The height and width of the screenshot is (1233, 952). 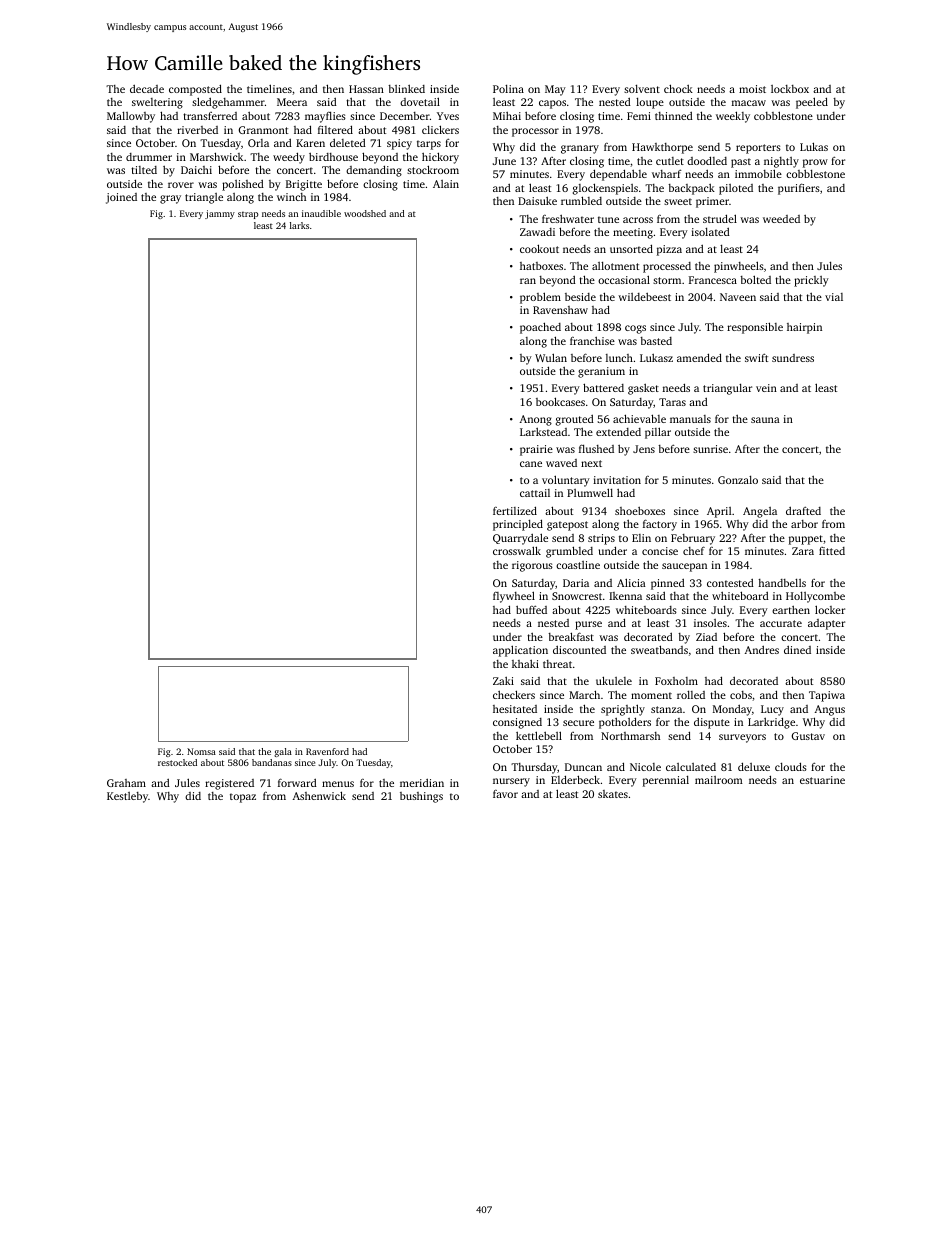 What do you see at coordinates (539, 735) in the screenshot?
I see `kettlebell` at bounding box center [539, 735].
